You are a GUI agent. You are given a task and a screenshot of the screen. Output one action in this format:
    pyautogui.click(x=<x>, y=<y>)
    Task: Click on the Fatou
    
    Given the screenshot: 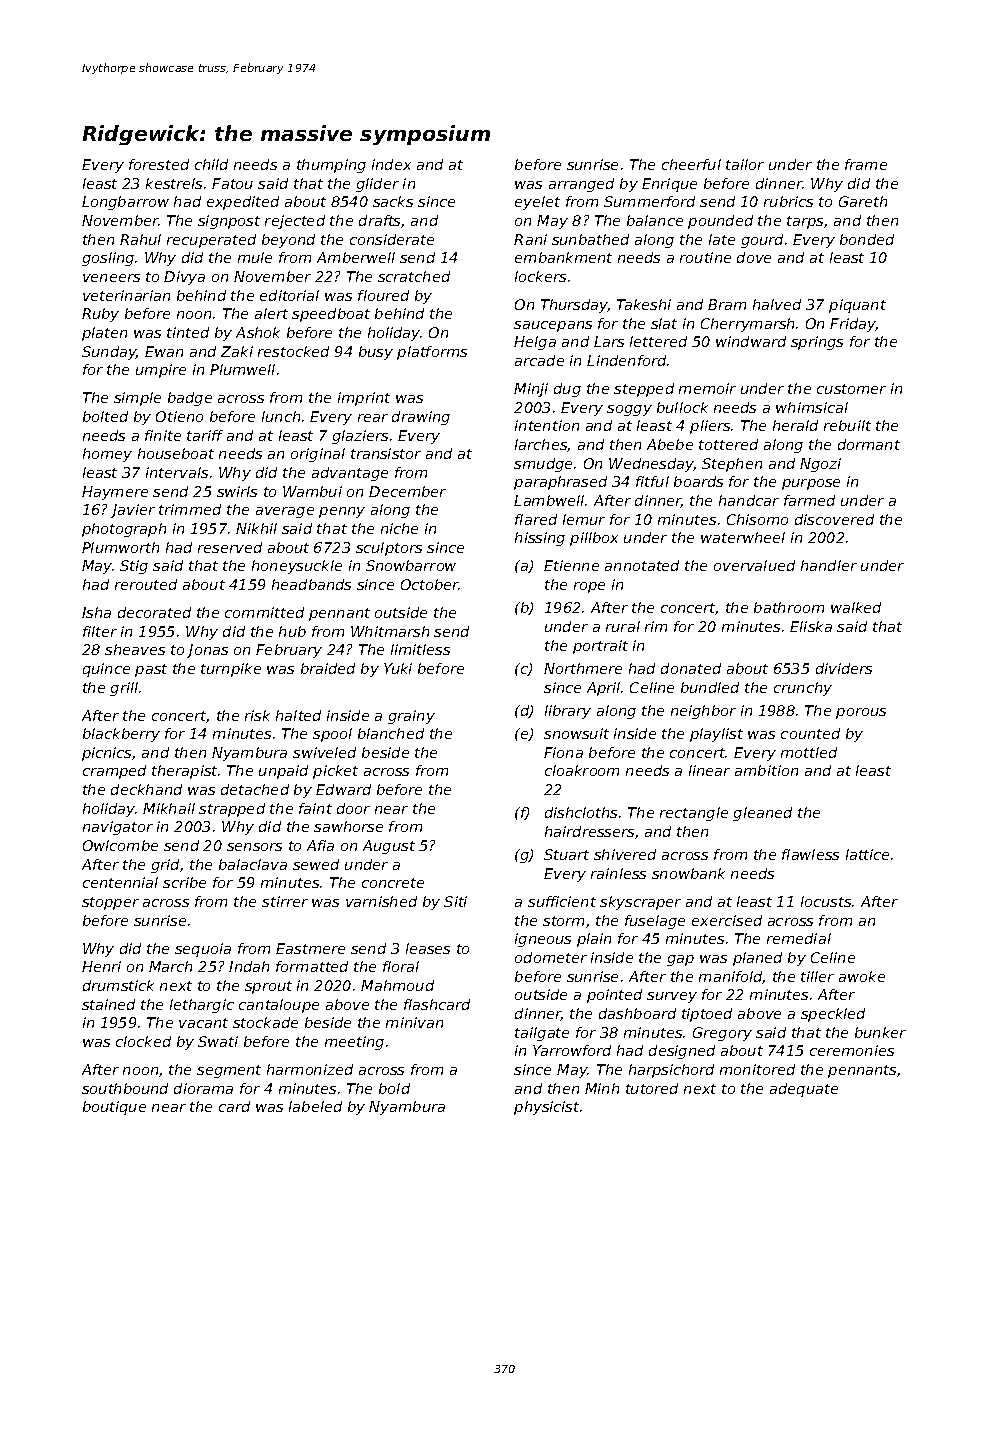 What is the action you would take?
    pyautogui.click(x=232, y=183)
